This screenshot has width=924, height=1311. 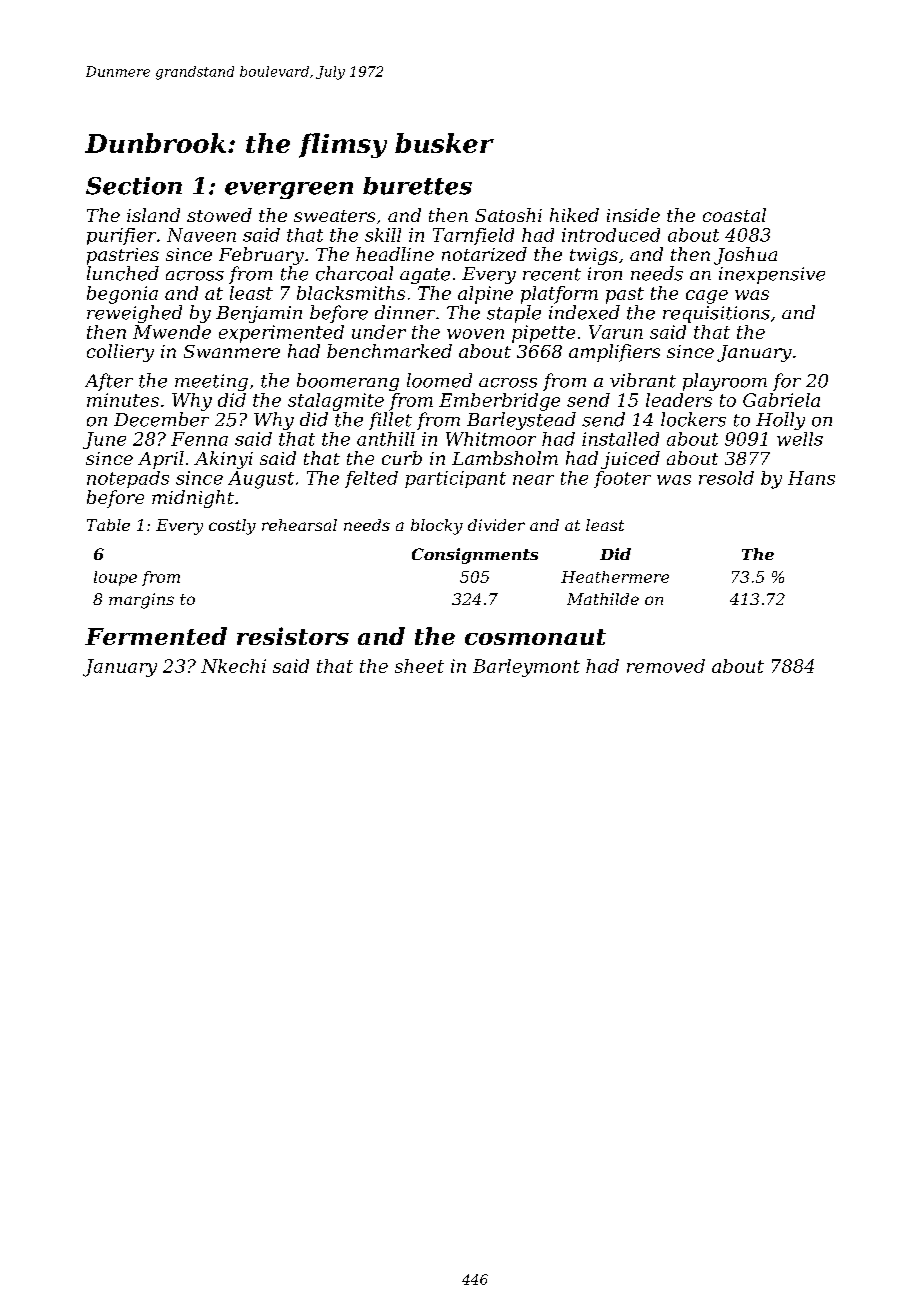 I want to click on coastal, so click(x=734, y=215).
